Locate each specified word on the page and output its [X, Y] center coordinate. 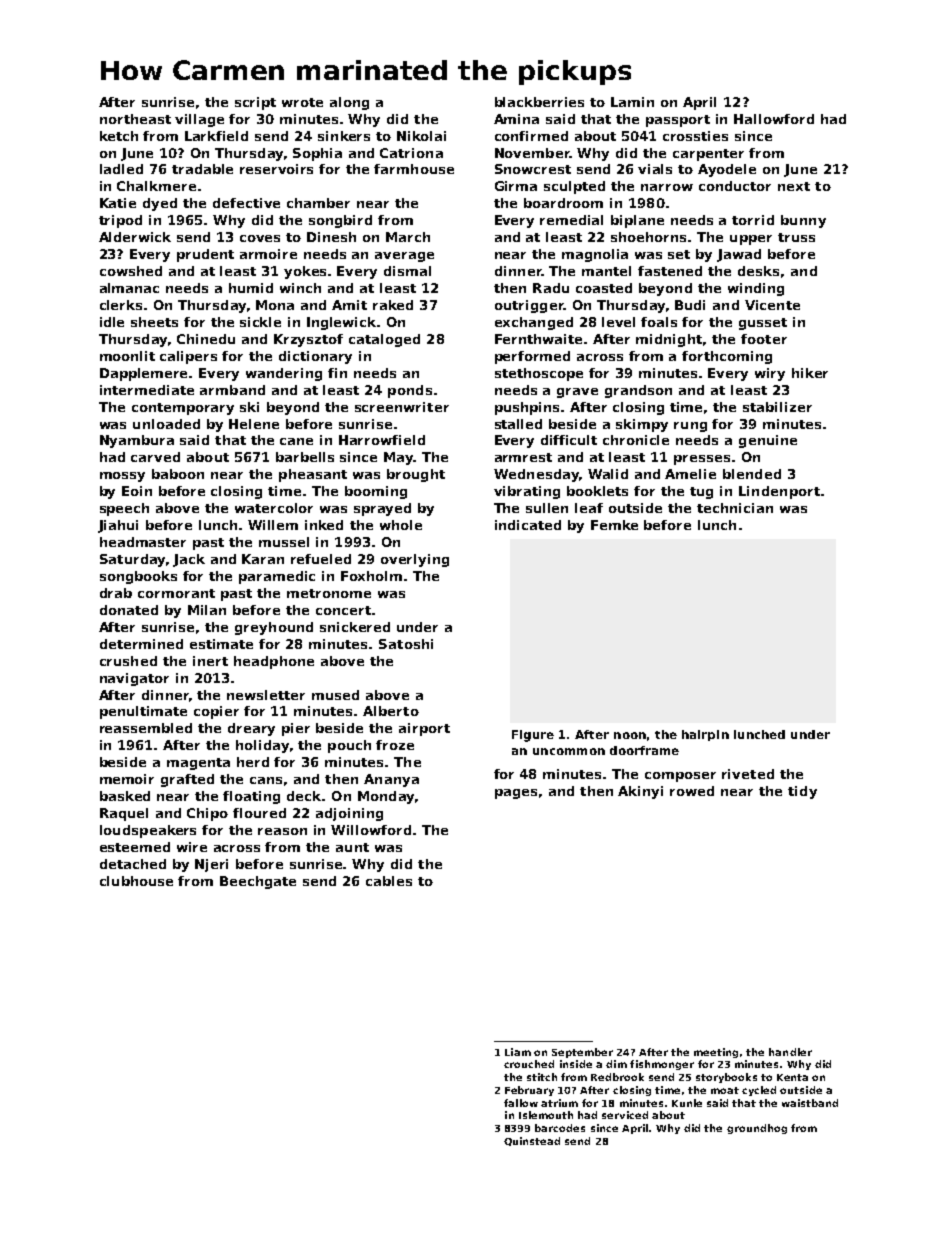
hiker [810, 373]
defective [246, 203]
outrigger [529, 306]
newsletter [266, 695]
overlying [415, 560]
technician [735, 508]
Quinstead [532, 1141]
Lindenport [779, 492]
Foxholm [371, 576]
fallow [521, 1103]
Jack [189, 560]
